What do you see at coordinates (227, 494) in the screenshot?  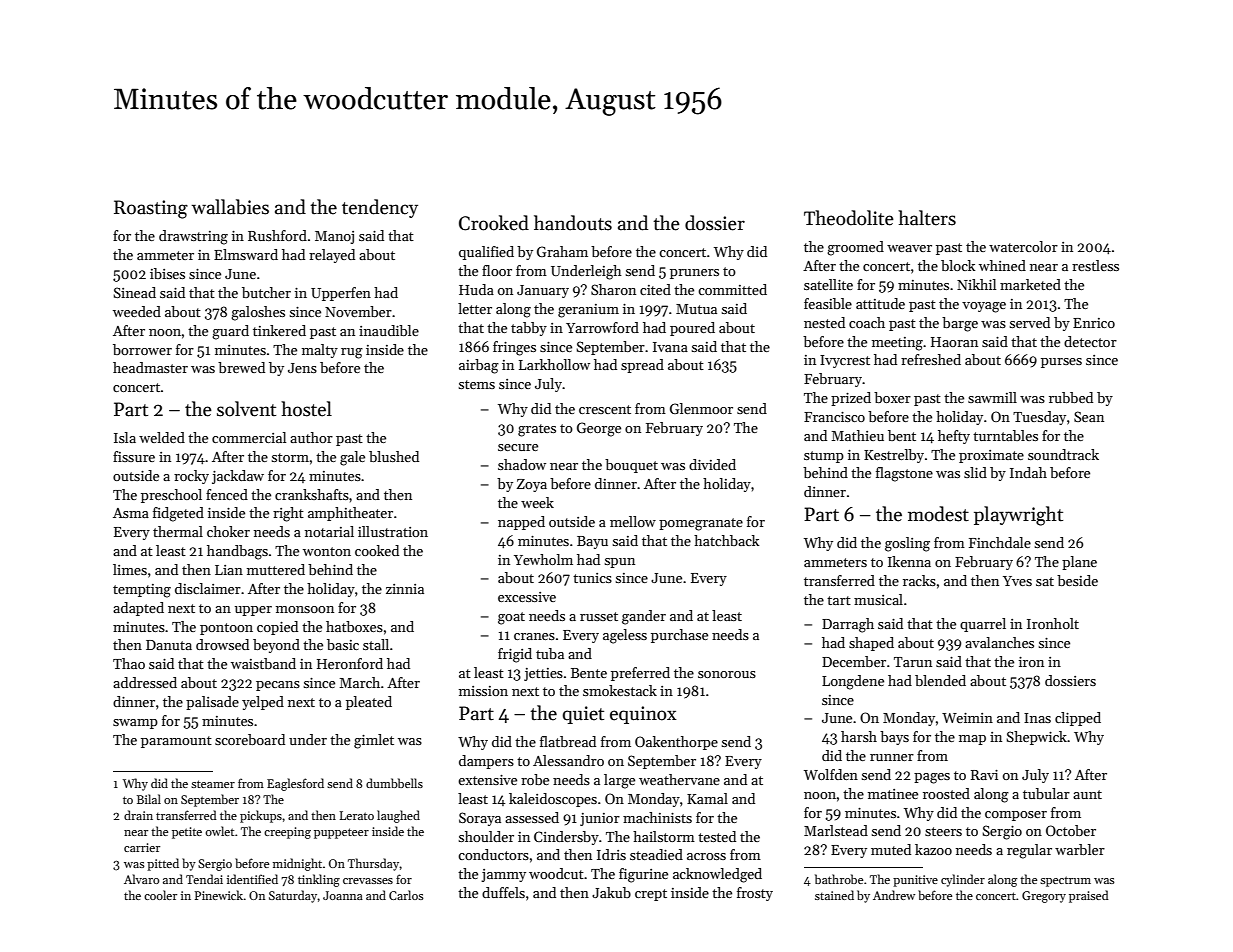 I see `fenced` at bounding box center [227, 494].
